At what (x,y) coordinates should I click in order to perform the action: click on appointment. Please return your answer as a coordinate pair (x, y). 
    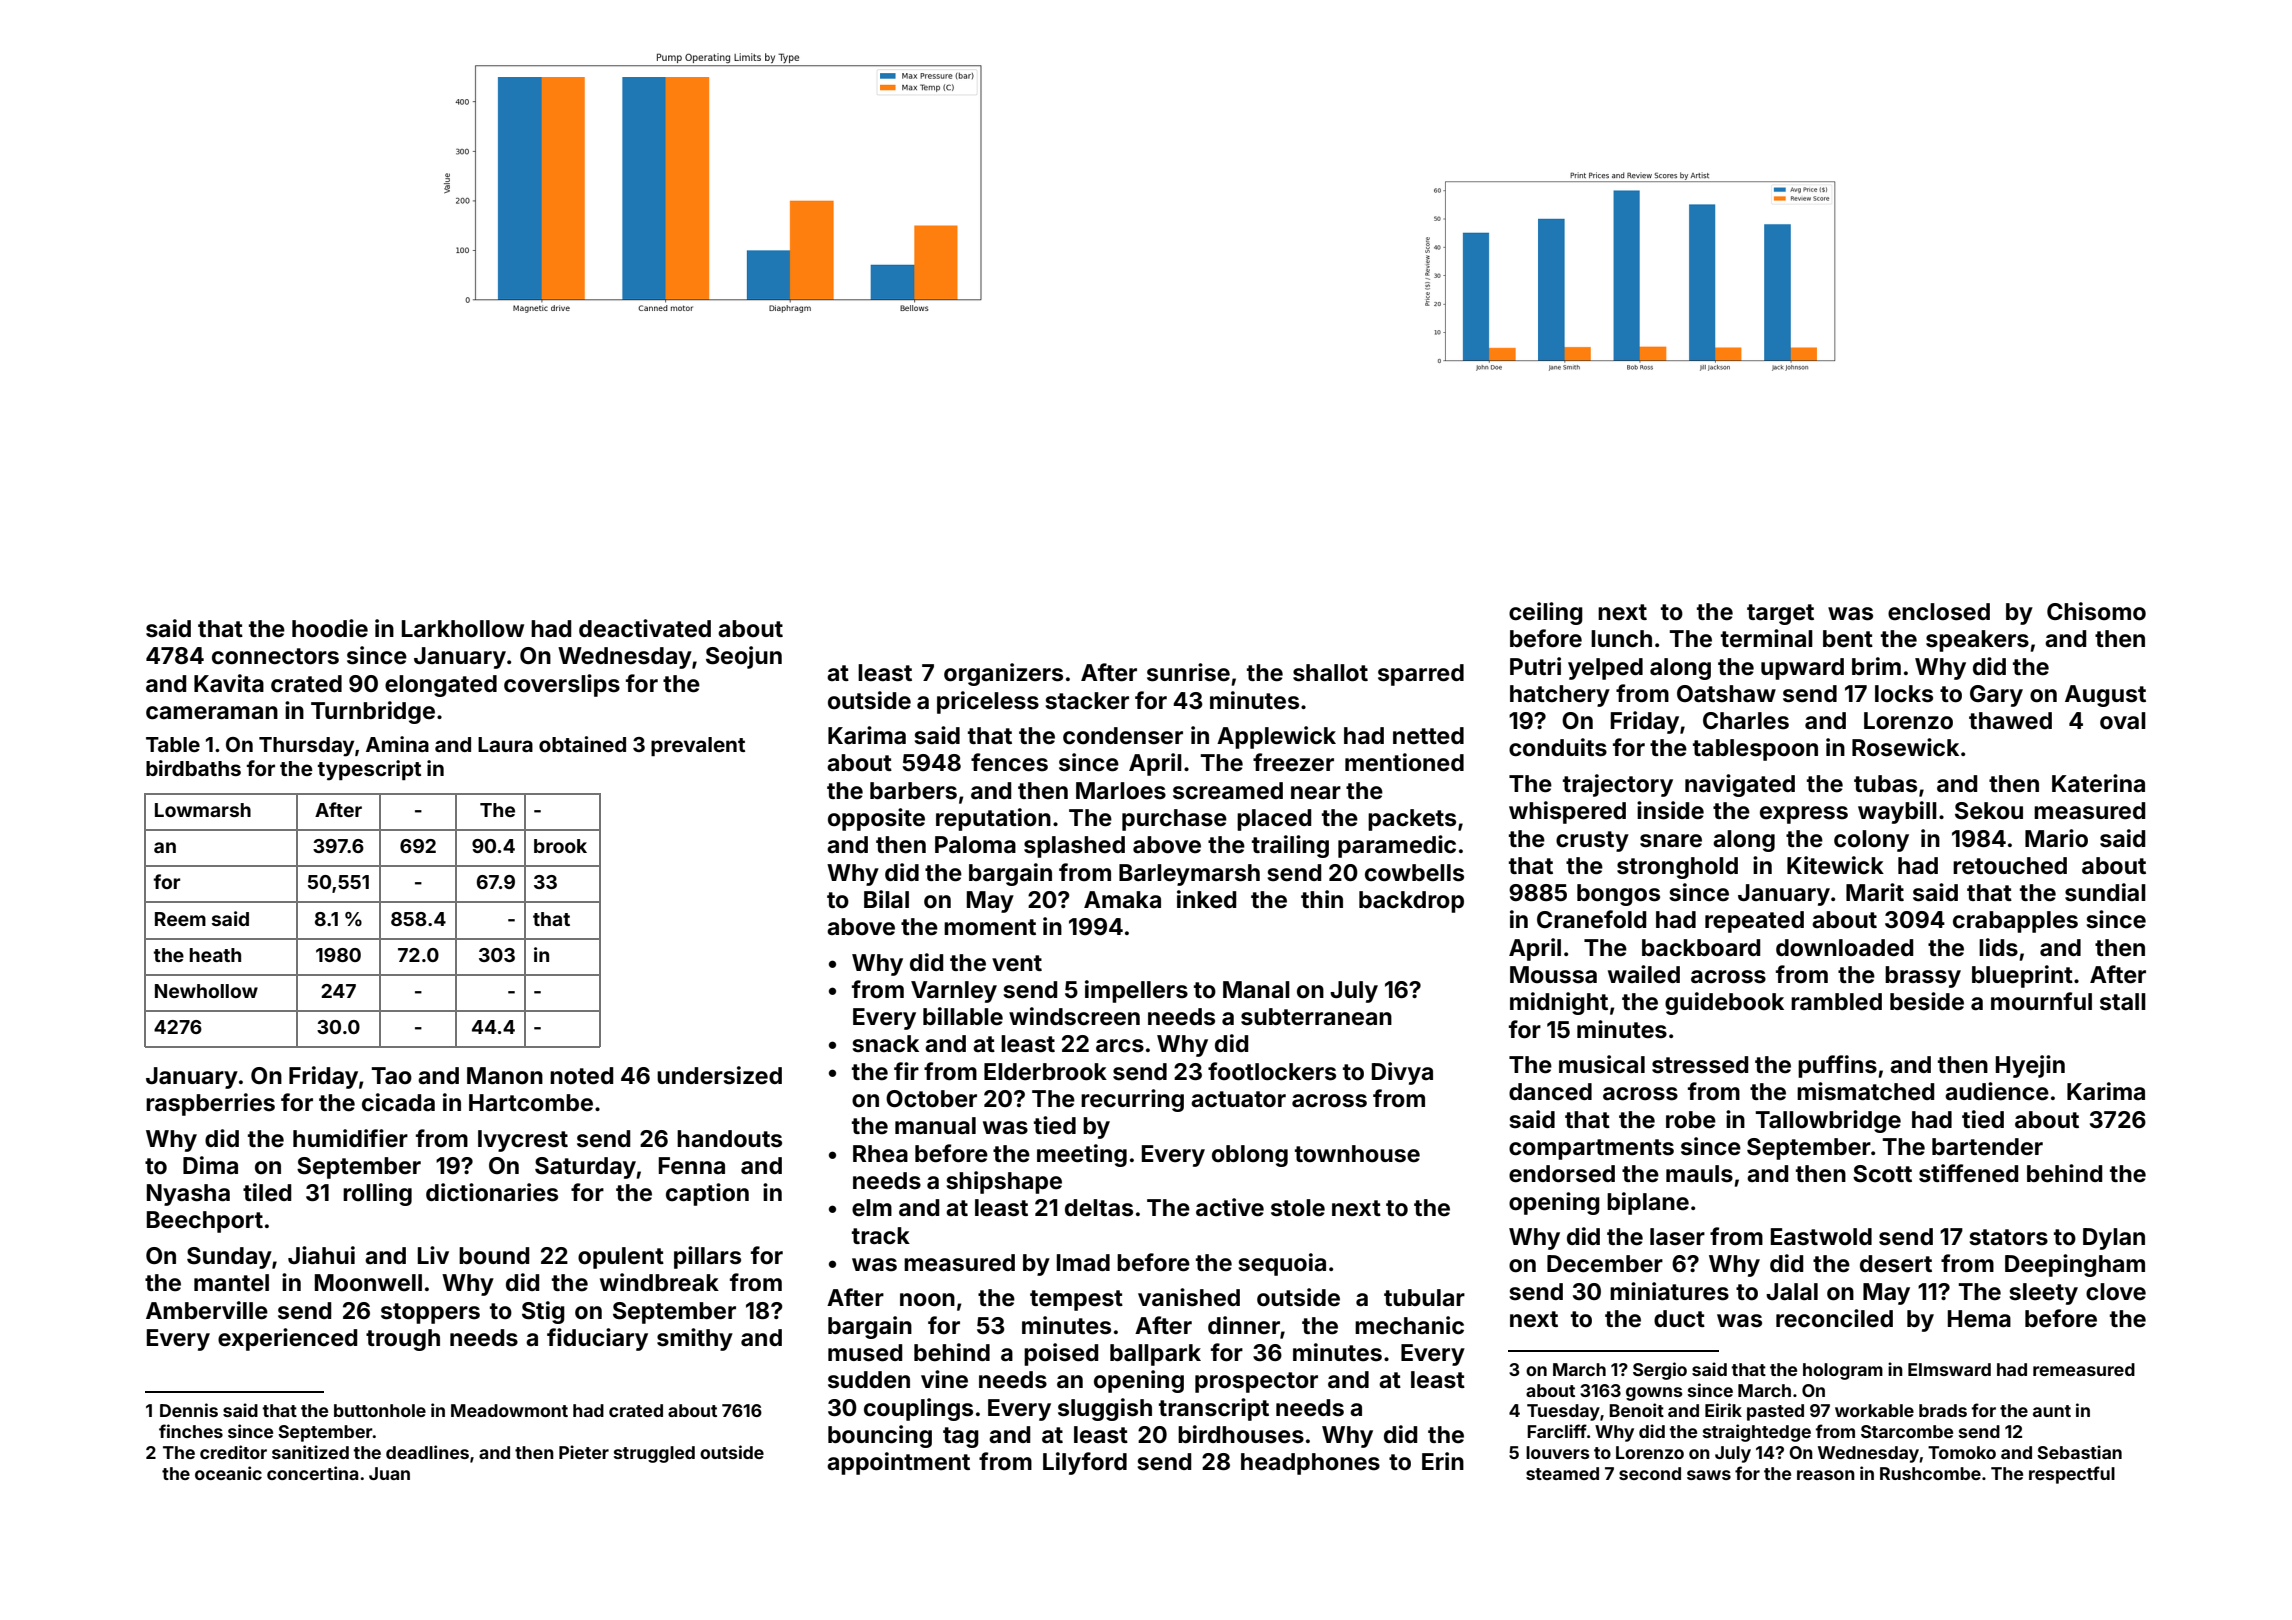
    Looking at the image, I should click on (898, 1463).
